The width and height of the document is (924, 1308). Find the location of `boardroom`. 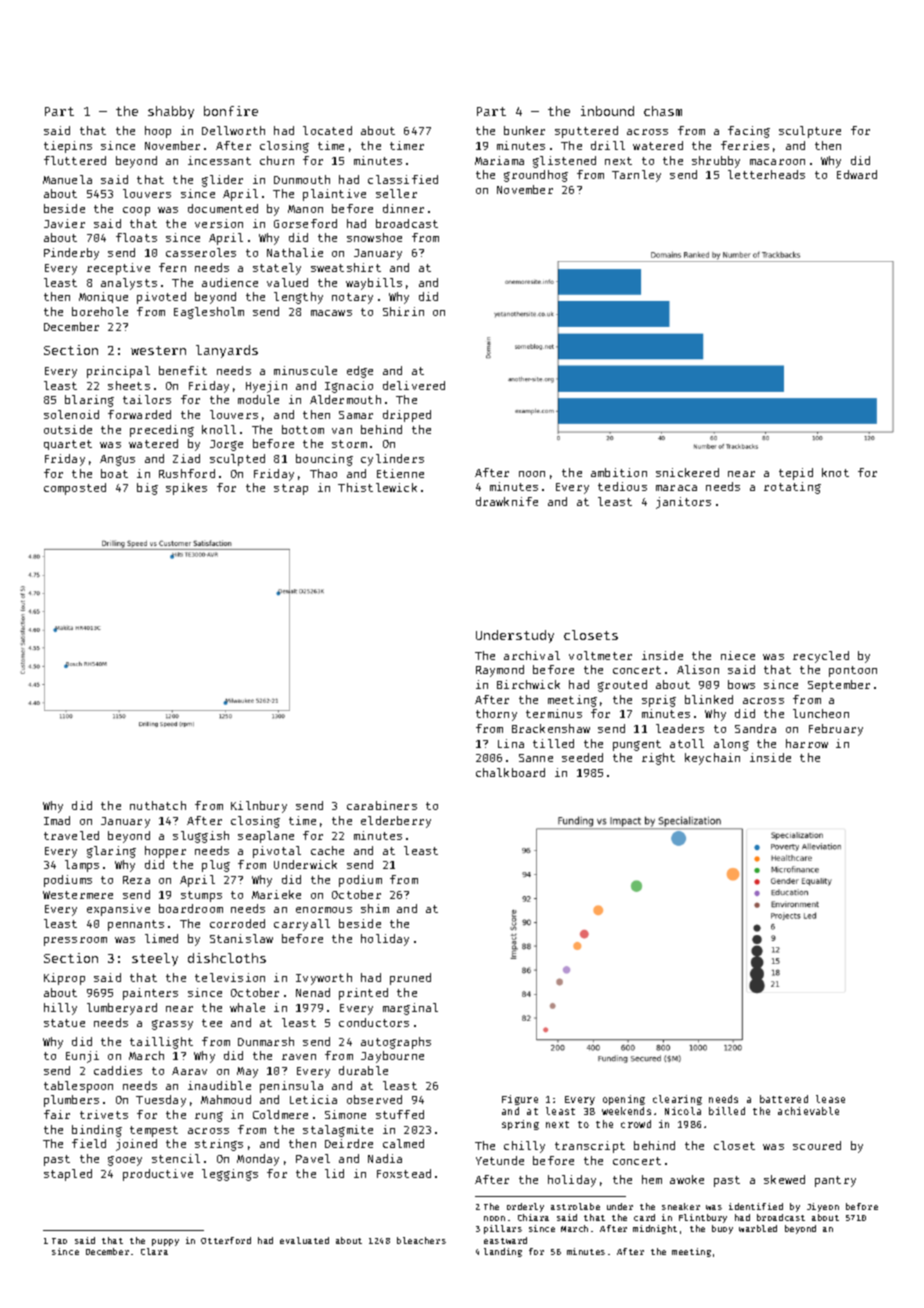

boardroom is located at coordinates (191, 908).
